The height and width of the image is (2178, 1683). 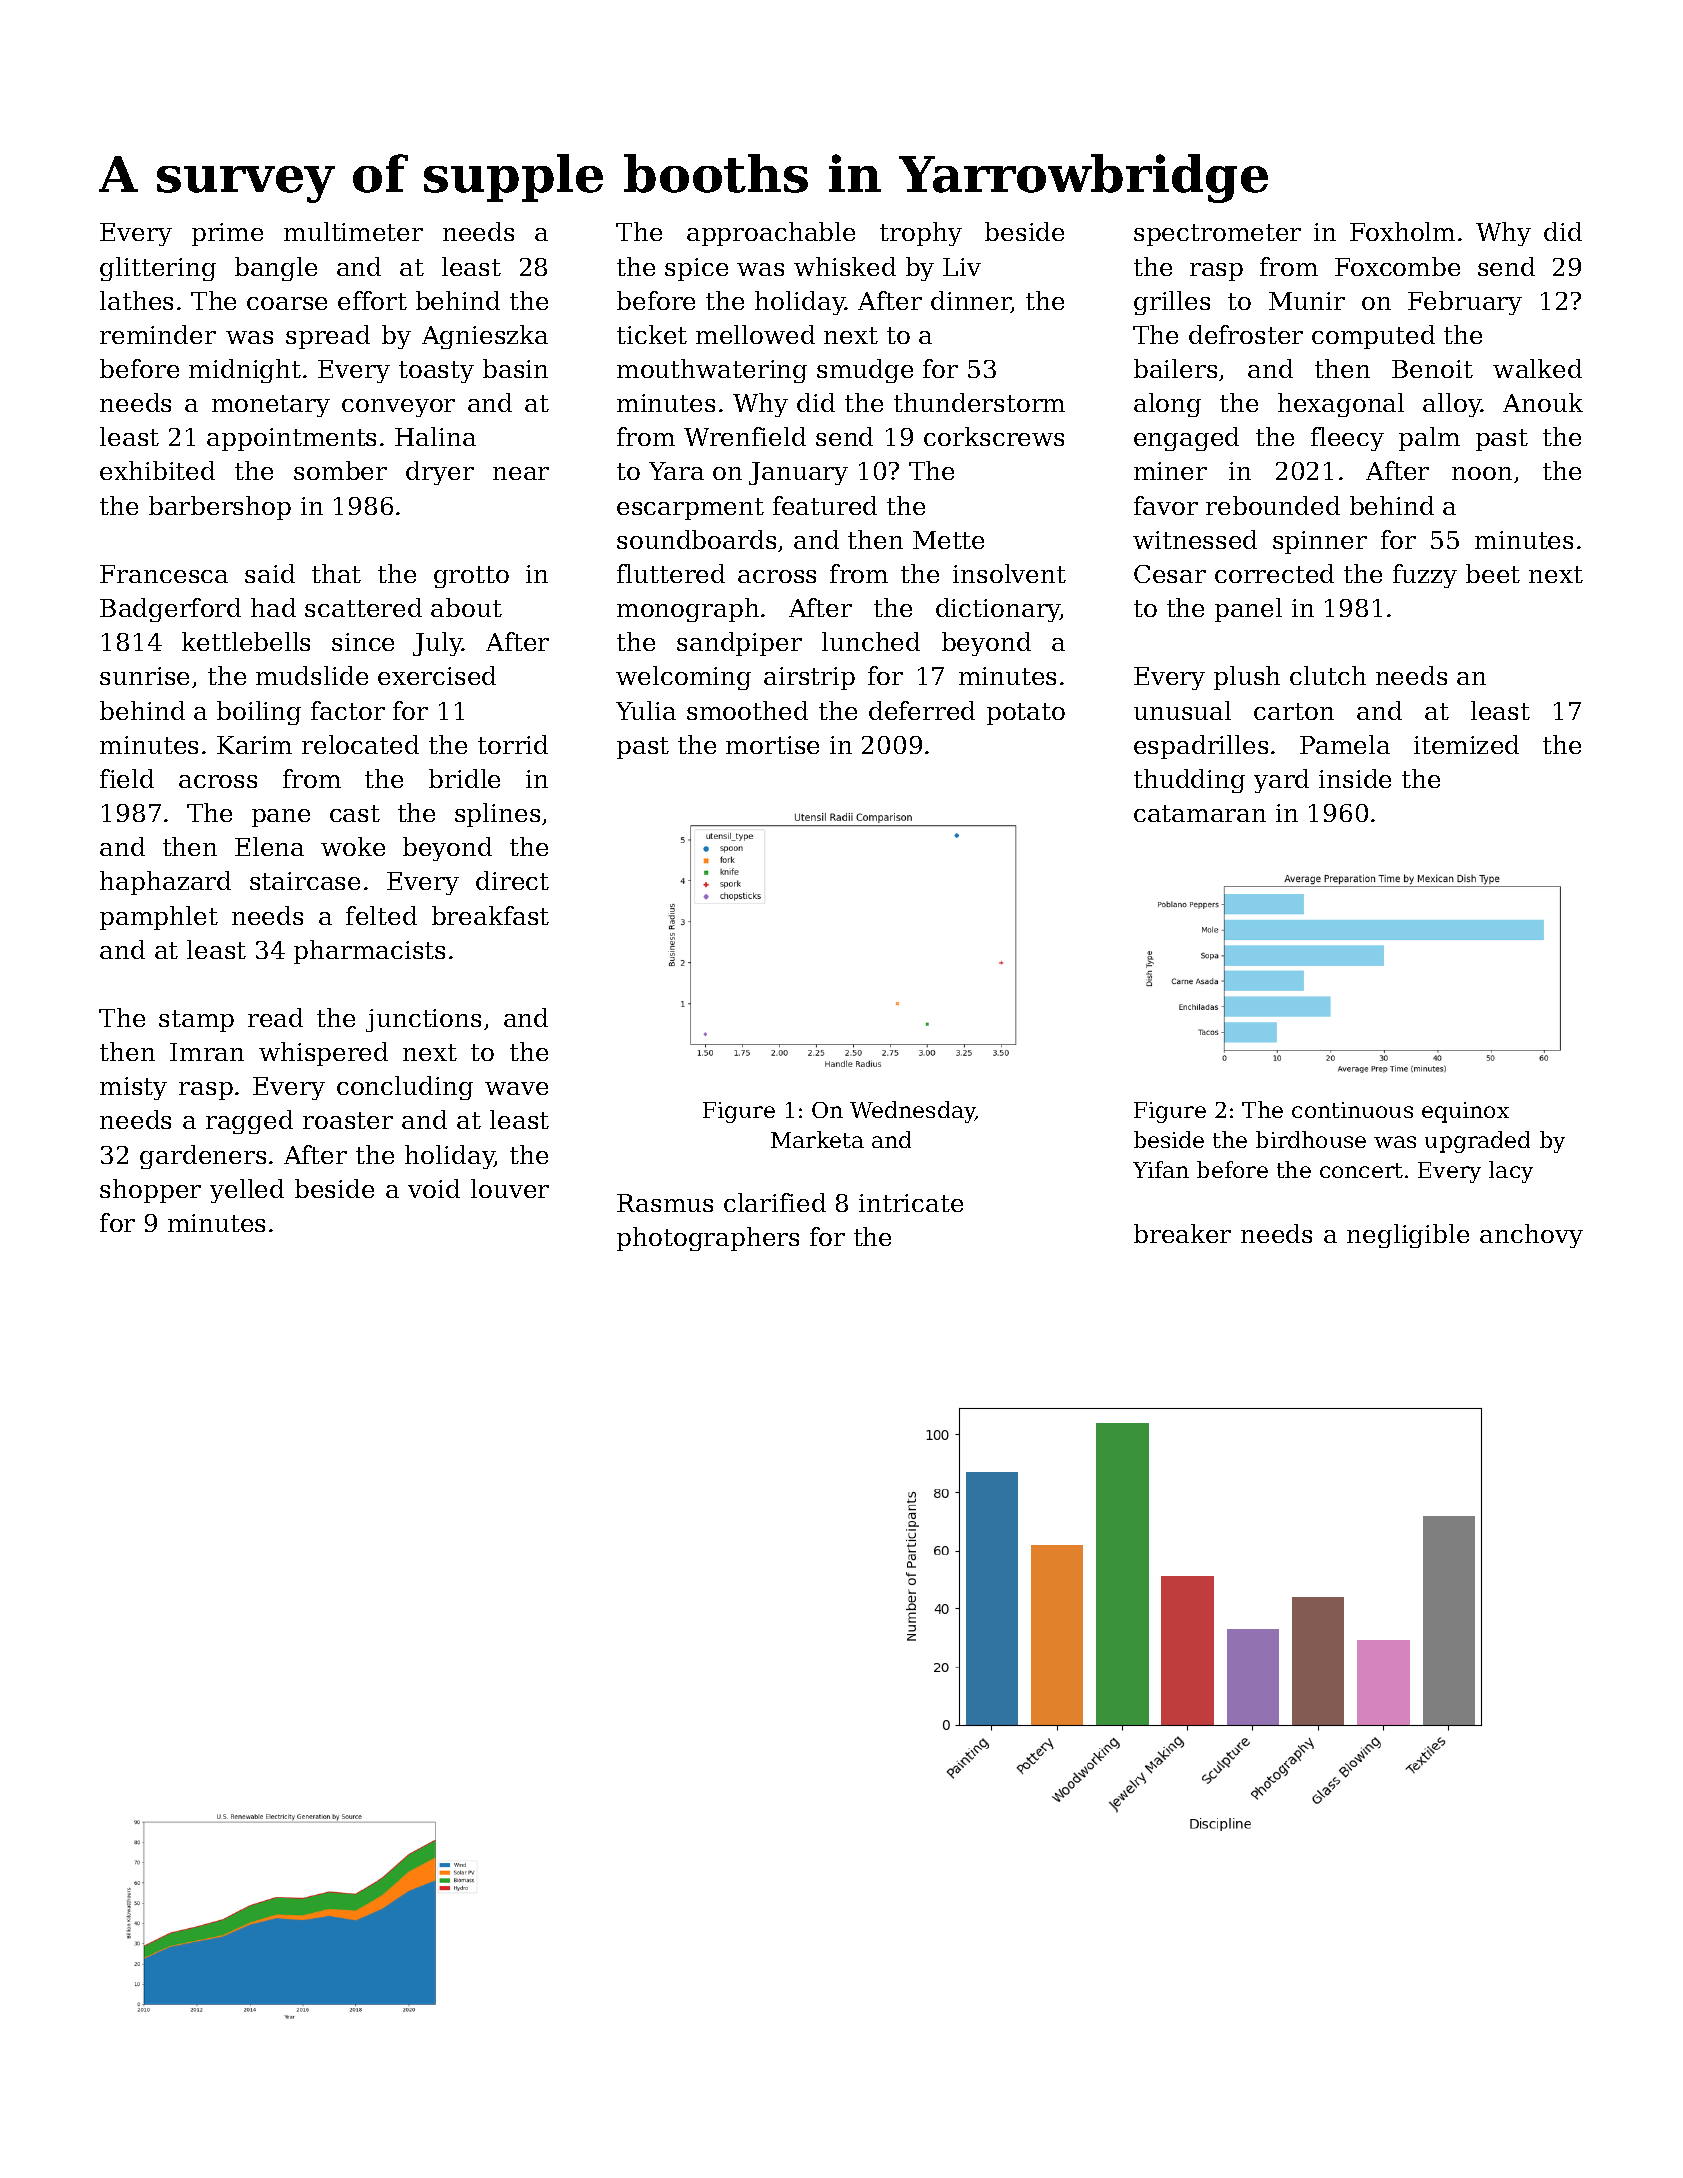 I want to click on yard, so click(x=1281, y=781).
